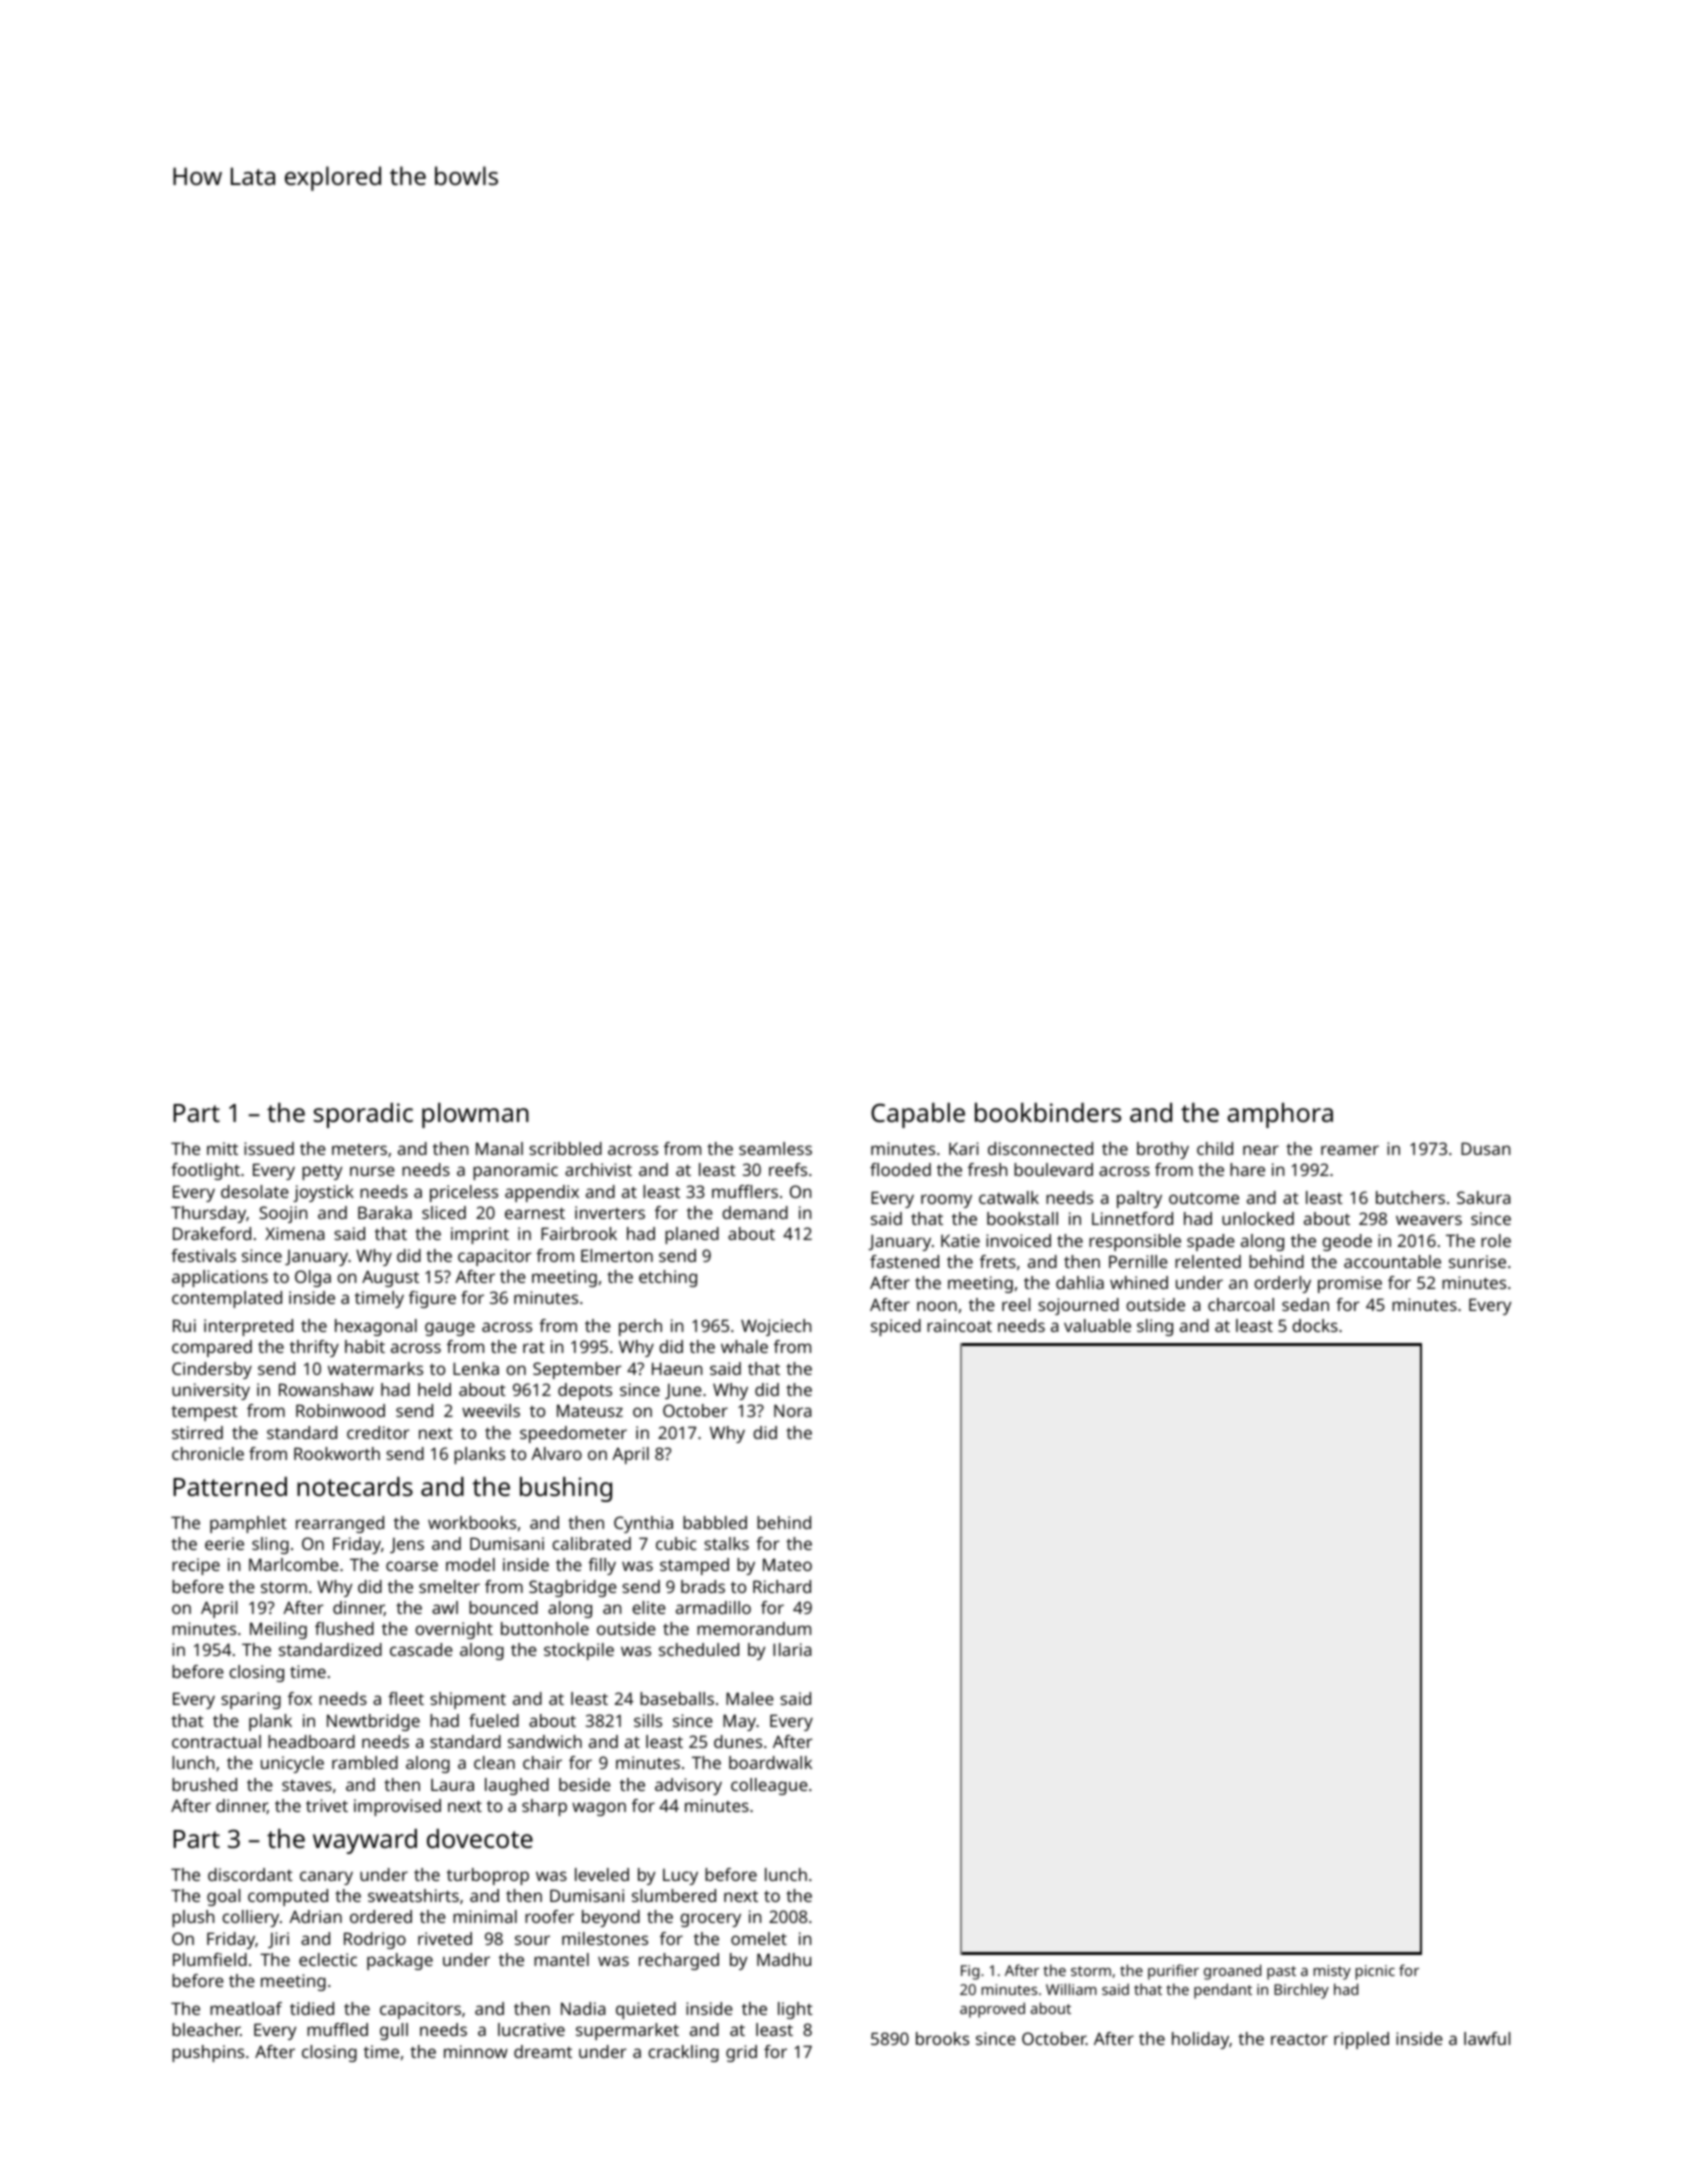 The width and height of the document is (1683, 2178). Describe the element at coordinates (203, 1255) in the document. I see `festivals` at that location.
